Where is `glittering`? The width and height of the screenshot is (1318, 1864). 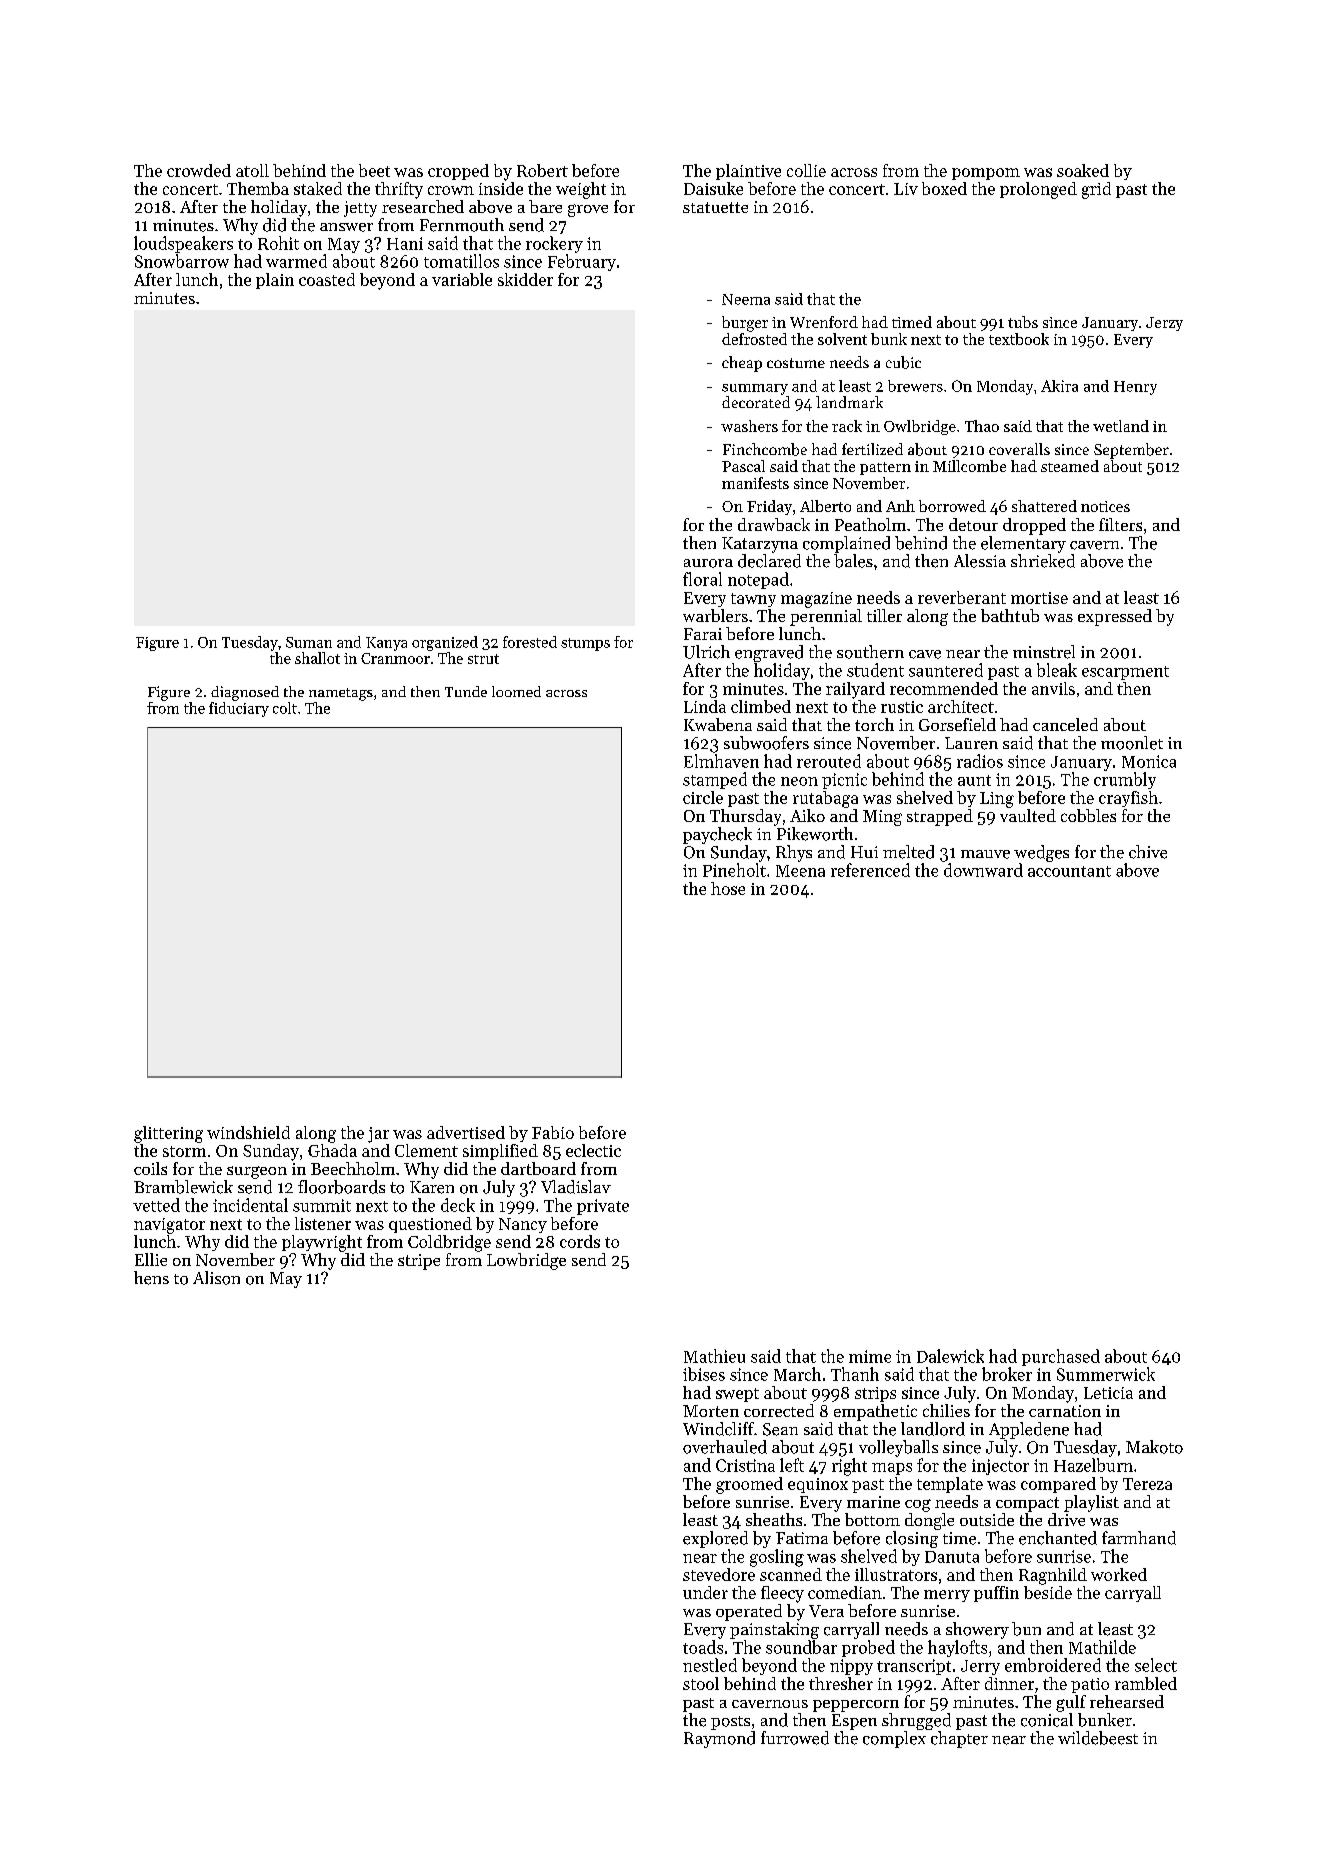 glittering is located at coordinates (168, 1134).
